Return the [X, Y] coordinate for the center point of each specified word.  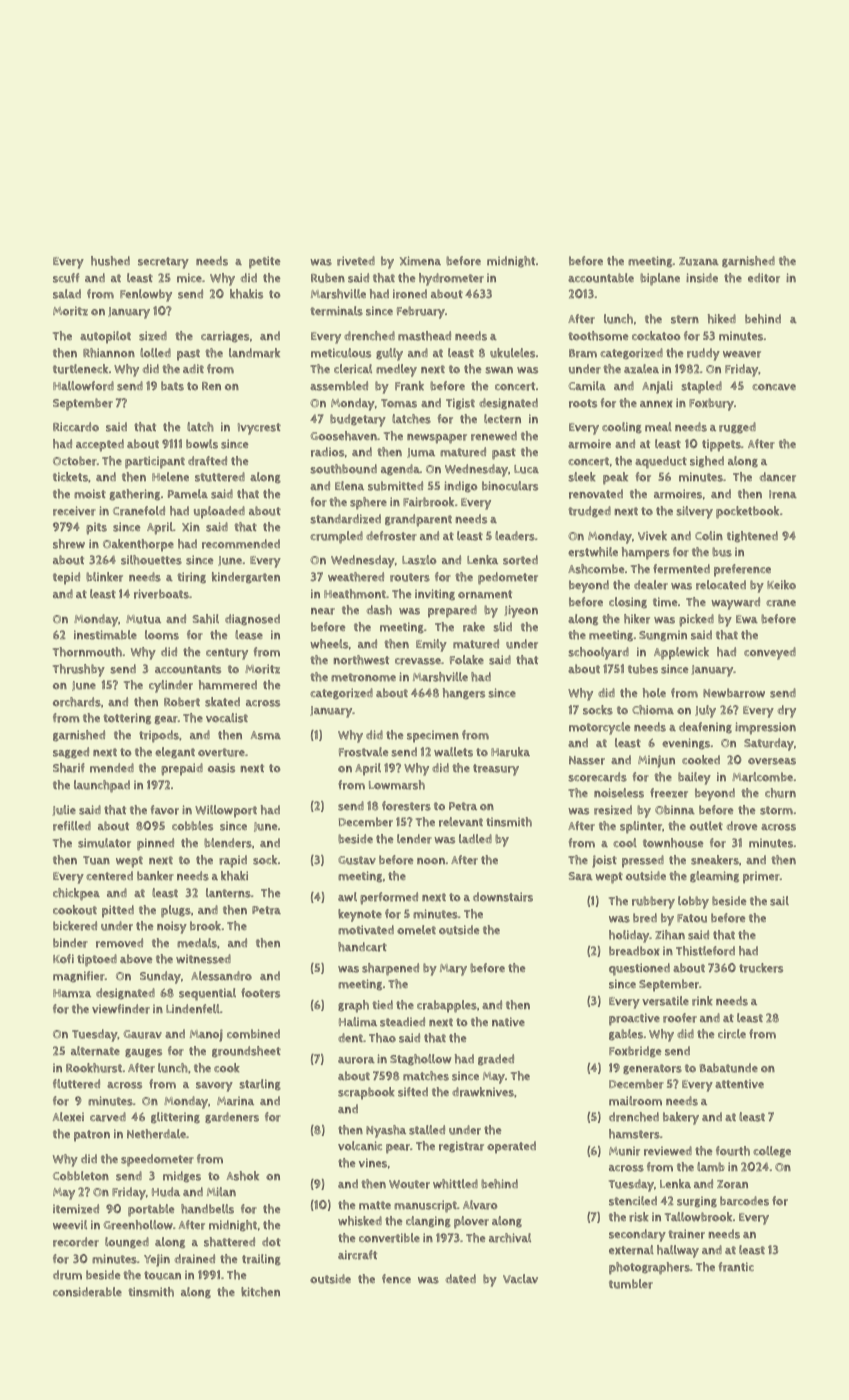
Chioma [653, 710]
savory [214, 1087]
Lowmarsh [397, 785]
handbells [207, 1209]
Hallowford [83, 386]
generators [652, 1069]
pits [96, 528]
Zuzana [699, 261]
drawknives [483, 1092]
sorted [520, 560]
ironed [410, 294]
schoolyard [598, 653]
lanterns [228, 893]
